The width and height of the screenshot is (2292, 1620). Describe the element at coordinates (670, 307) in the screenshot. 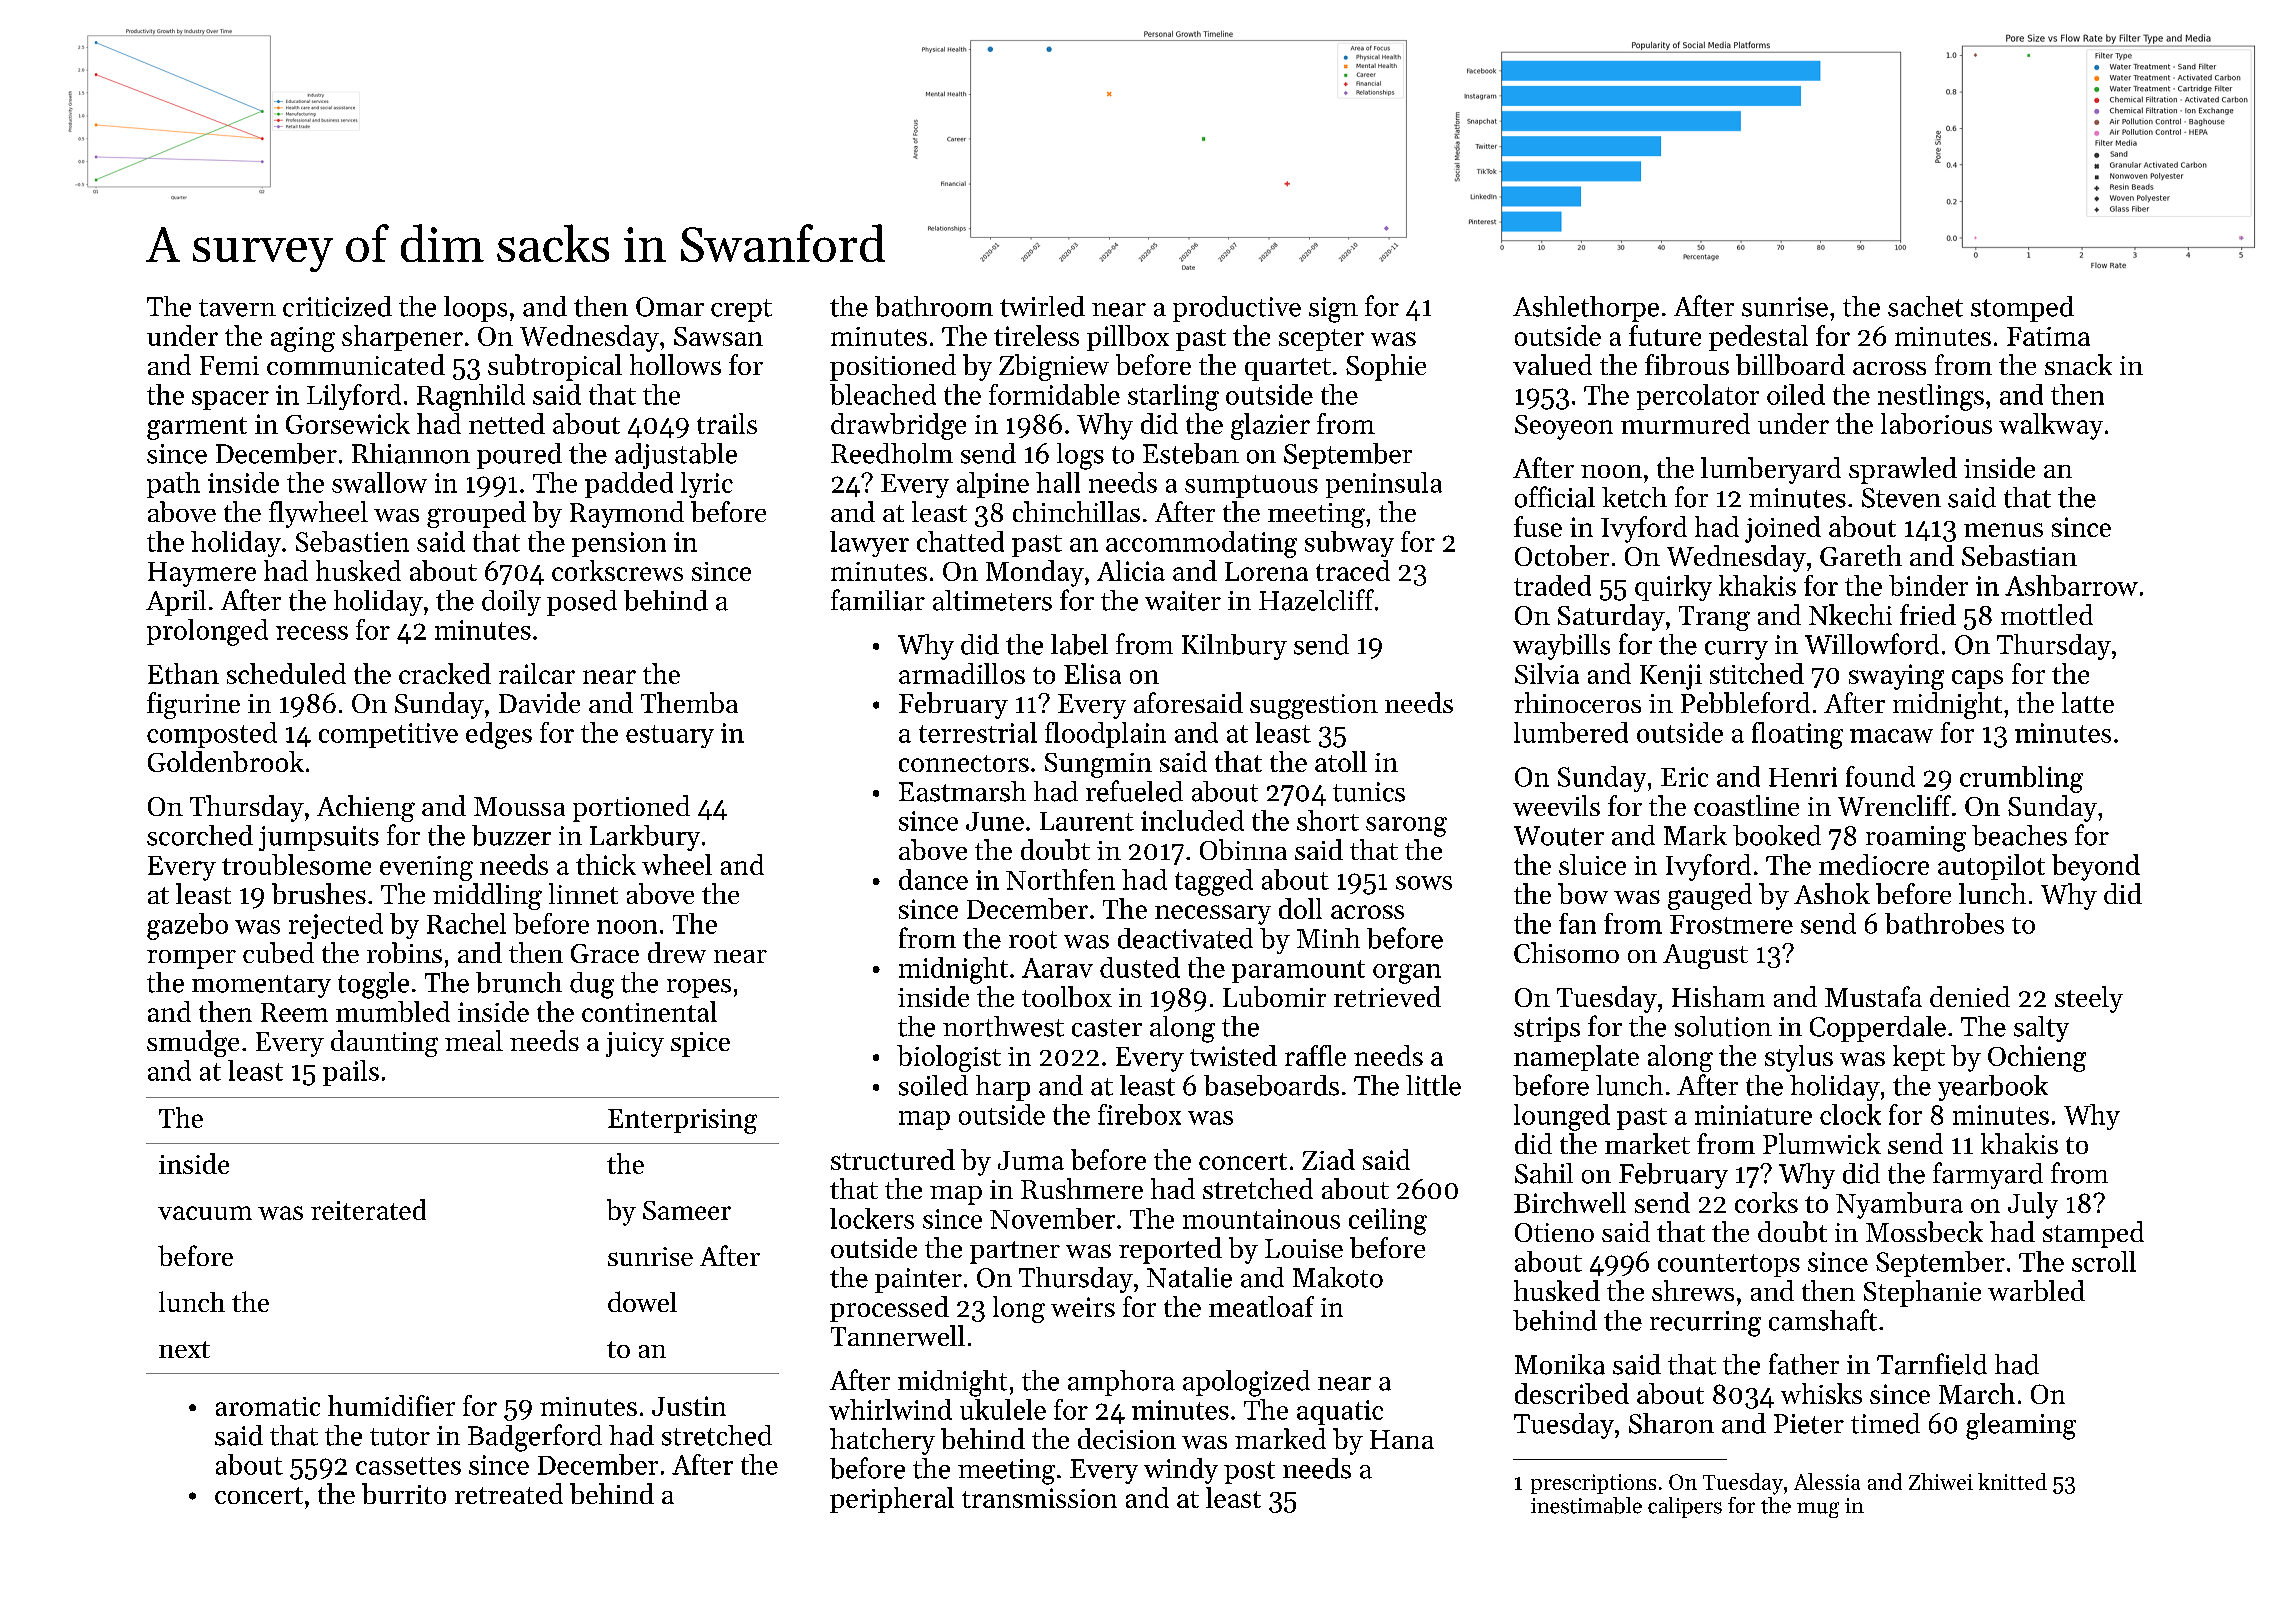

I see `Omar` at that location.
